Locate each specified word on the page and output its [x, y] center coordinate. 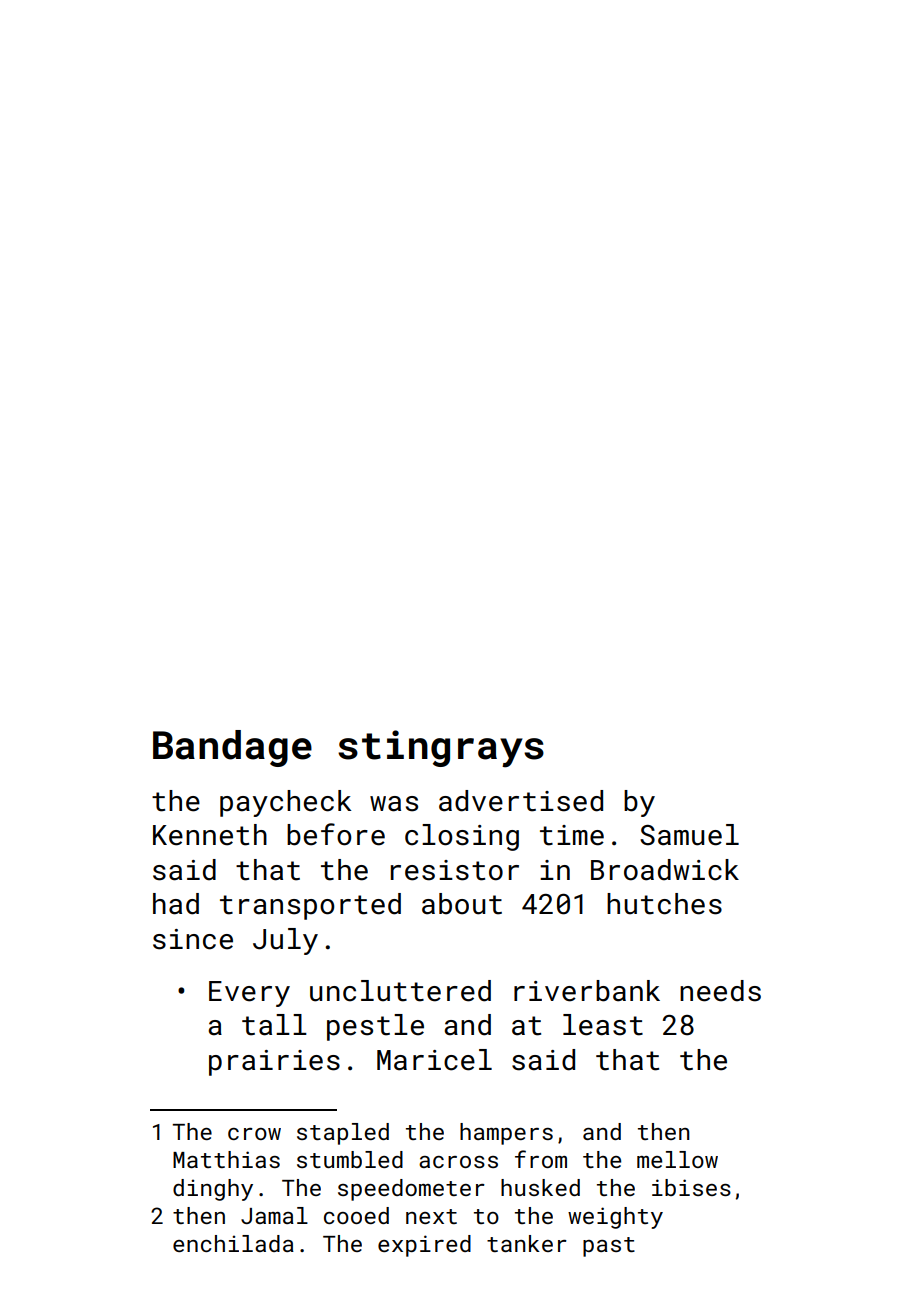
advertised [521, 801]
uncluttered [400, 991]
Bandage [232, 748]
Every [249, 994]
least [603, 1025]
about [462, 904]
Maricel [434, 1060]
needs [720, 991]
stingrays [441, 749]
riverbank [587, 991]
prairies [274, 1063]
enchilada [233, 1243]
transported [310, 906]
